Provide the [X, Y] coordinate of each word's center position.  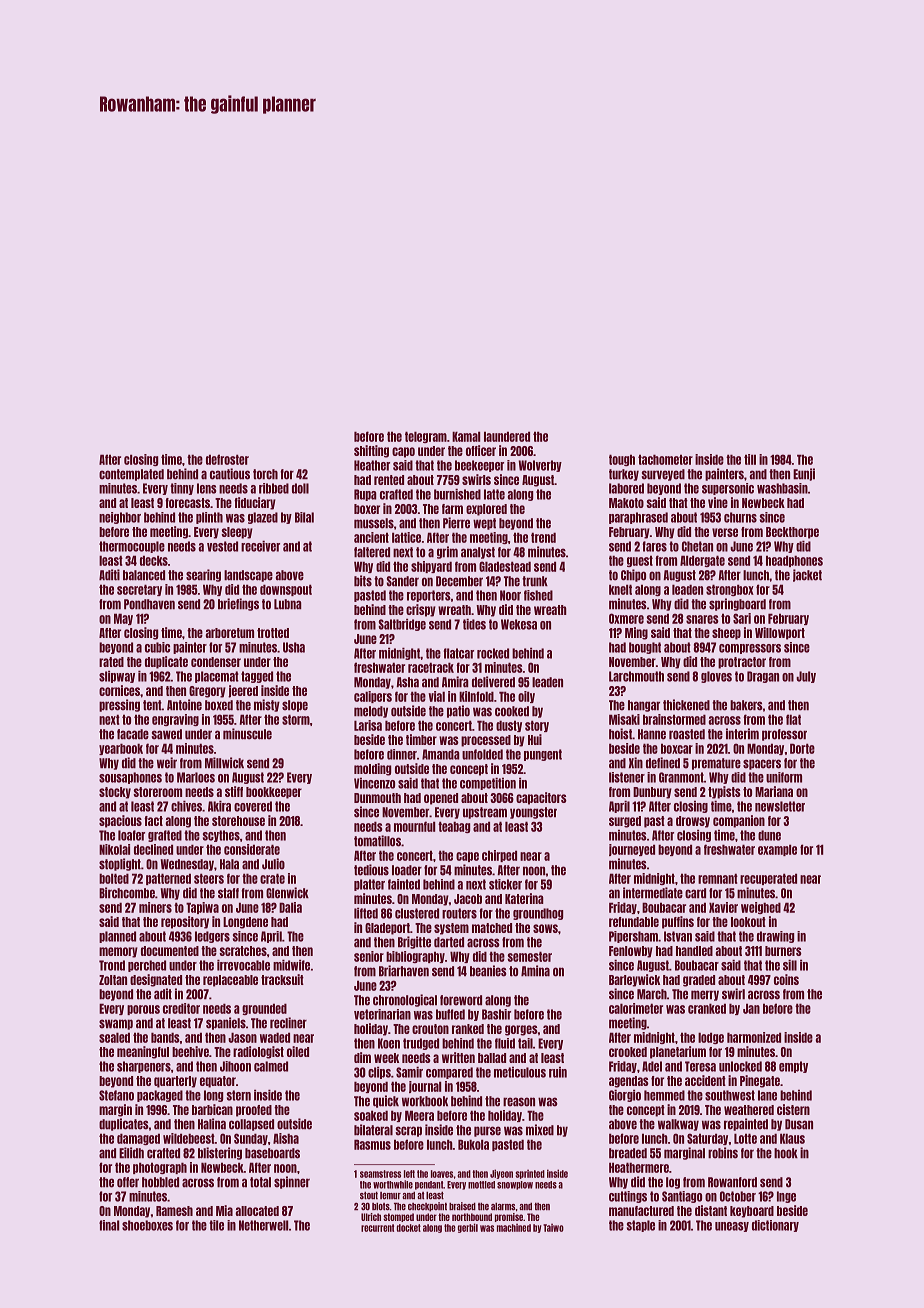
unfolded [482, 754]
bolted [114, 878]
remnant [718, 878]
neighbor [120, 518]
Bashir [496, 1014]
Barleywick [634, 980]
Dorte [802, 748]
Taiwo [553, 1227]
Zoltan [113, 980]
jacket [807, 575]
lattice [406, 537]
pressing [119, 705]
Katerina [524, 898]
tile [216, 1225]
